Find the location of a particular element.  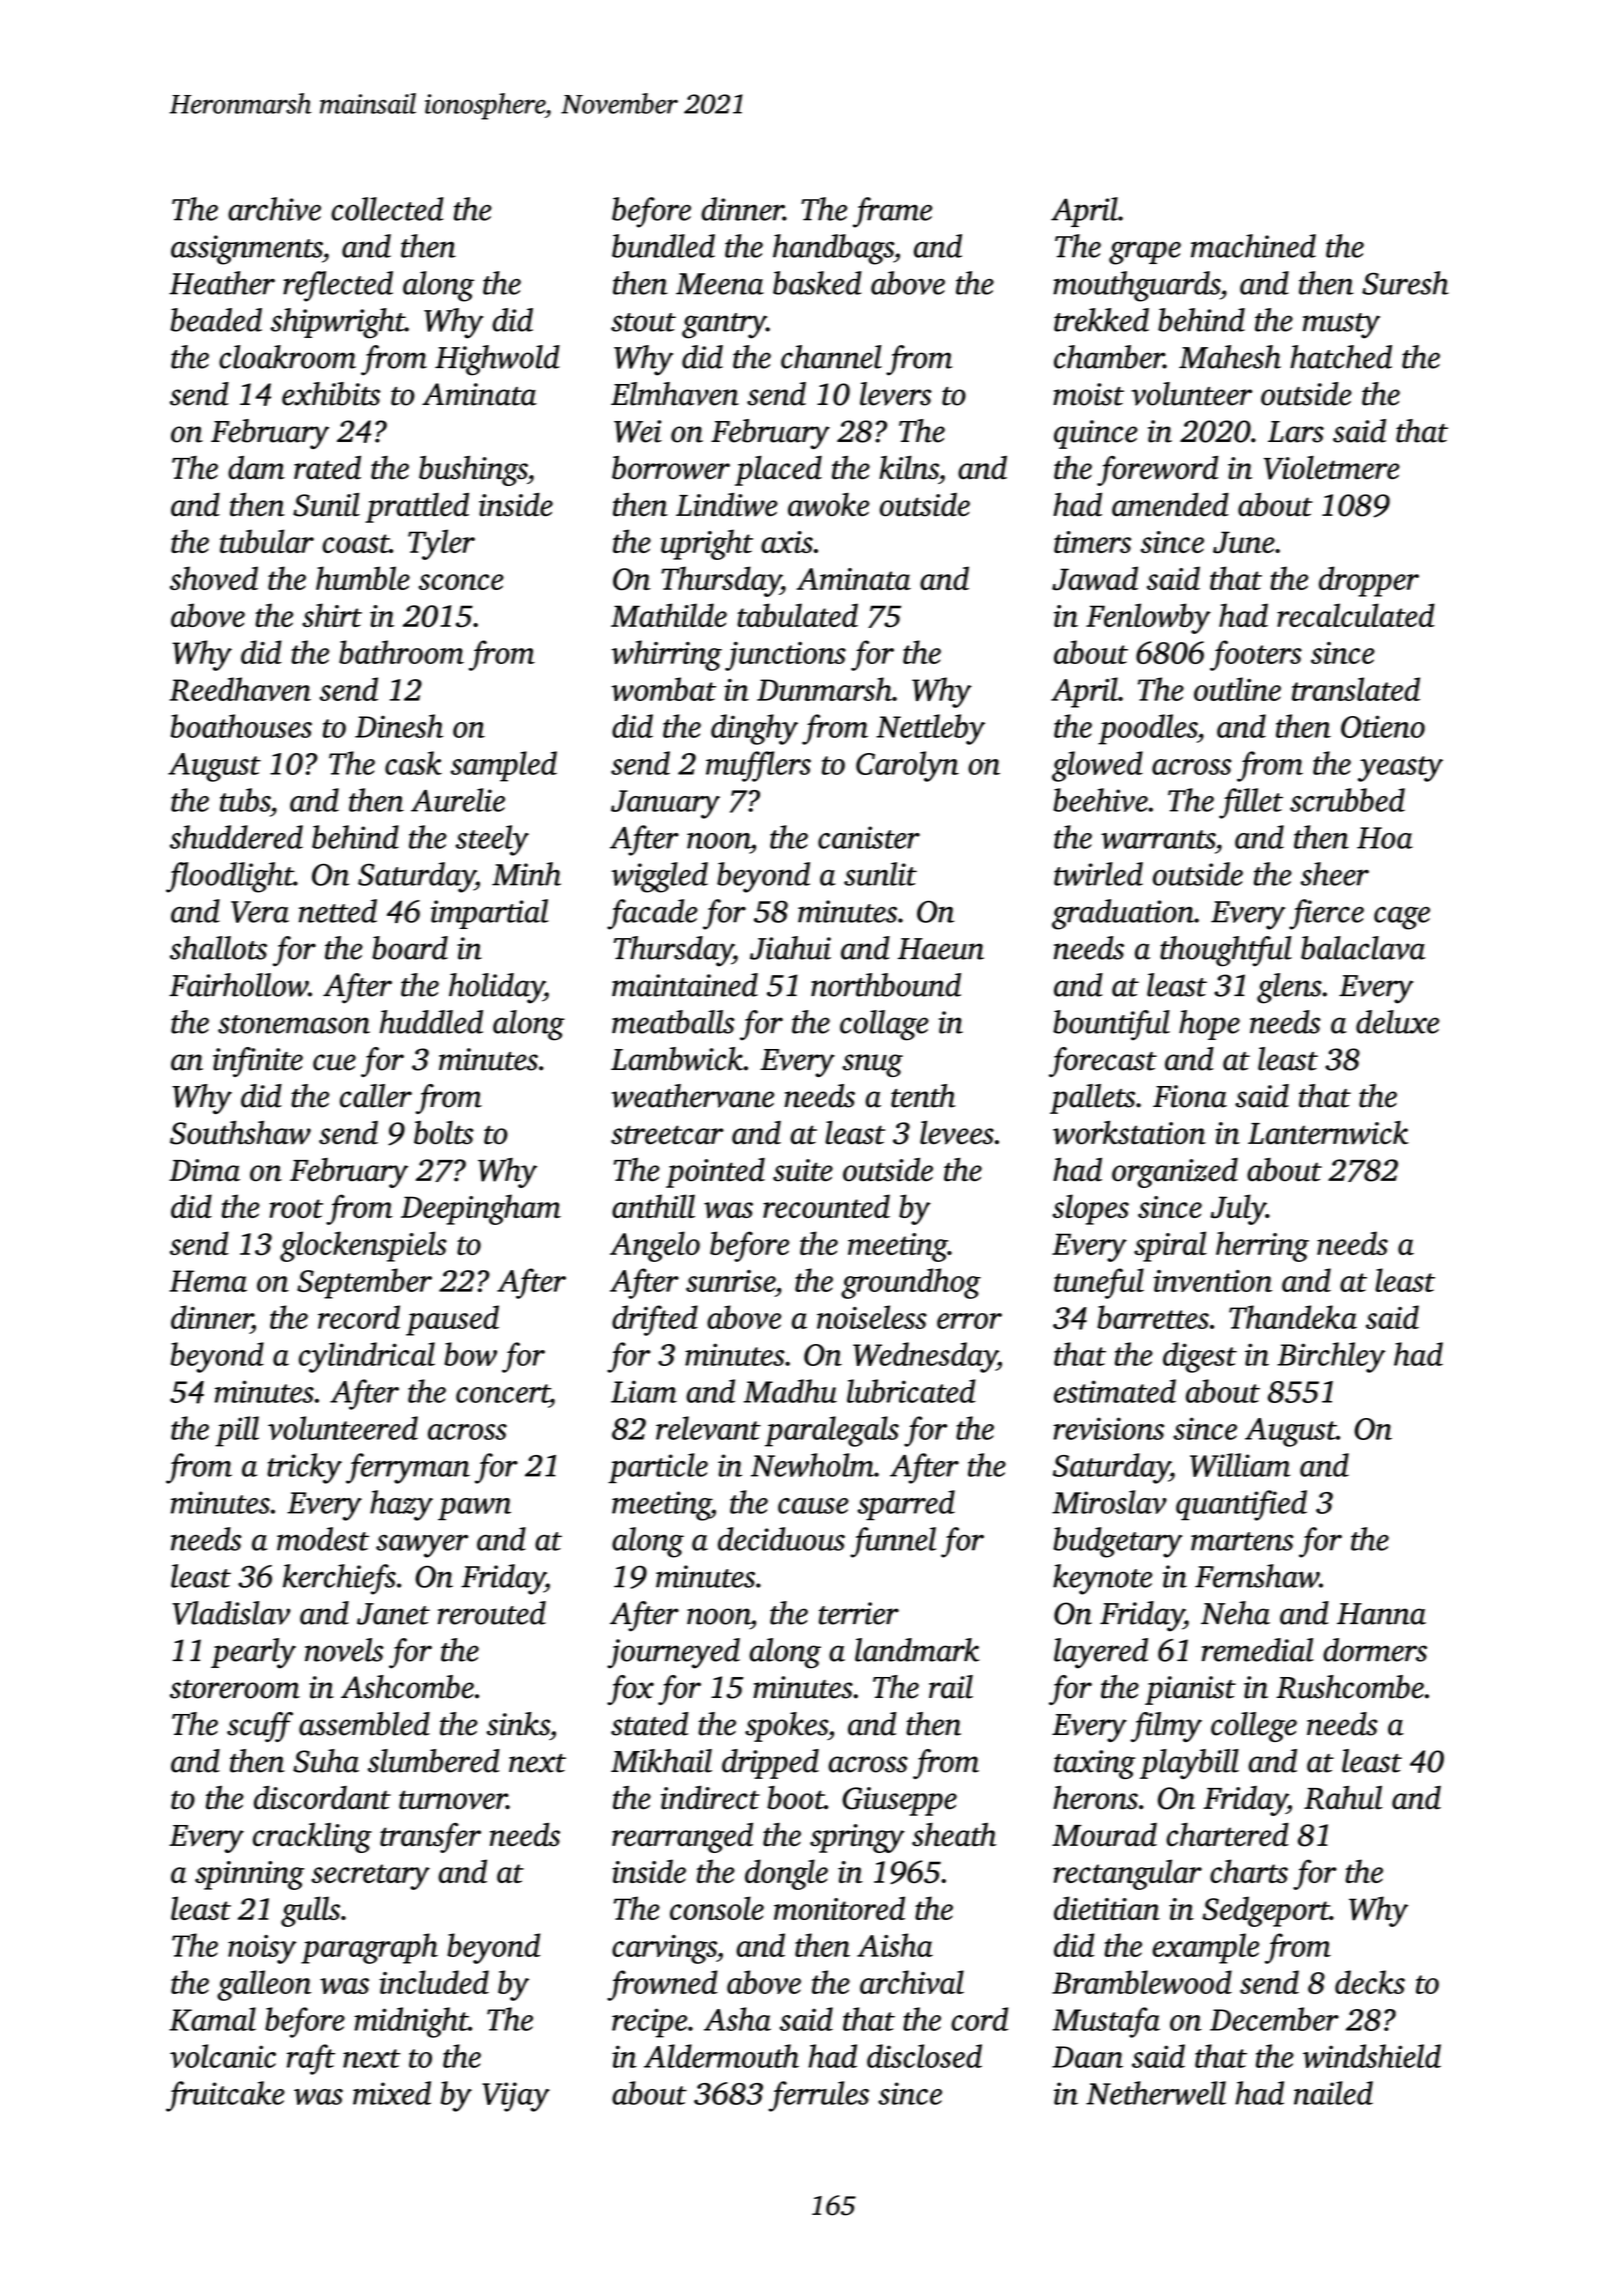

machined is located at coordinates (1253, 246).
